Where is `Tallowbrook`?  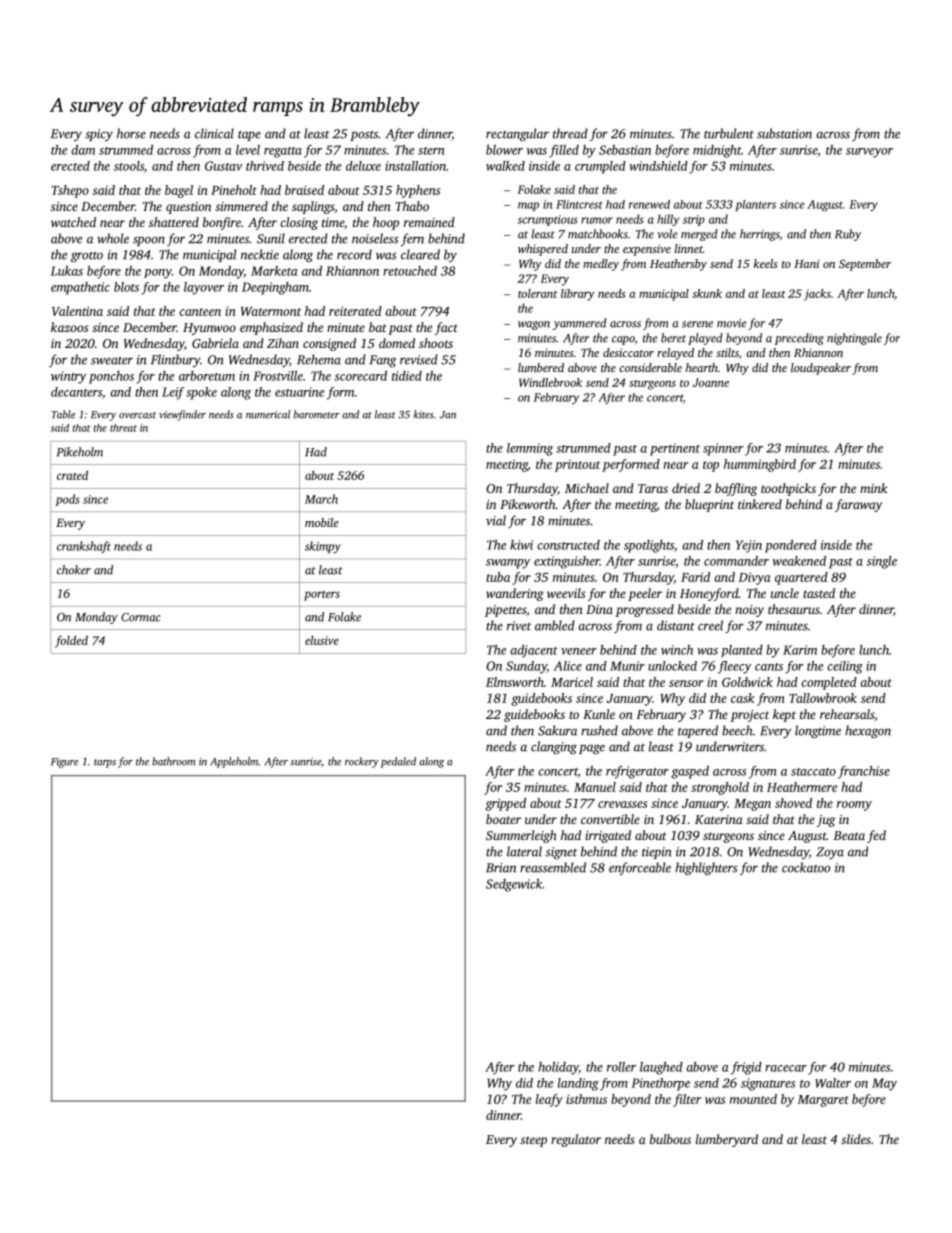
Tallowbrook is located at coordinates (823, 698).
